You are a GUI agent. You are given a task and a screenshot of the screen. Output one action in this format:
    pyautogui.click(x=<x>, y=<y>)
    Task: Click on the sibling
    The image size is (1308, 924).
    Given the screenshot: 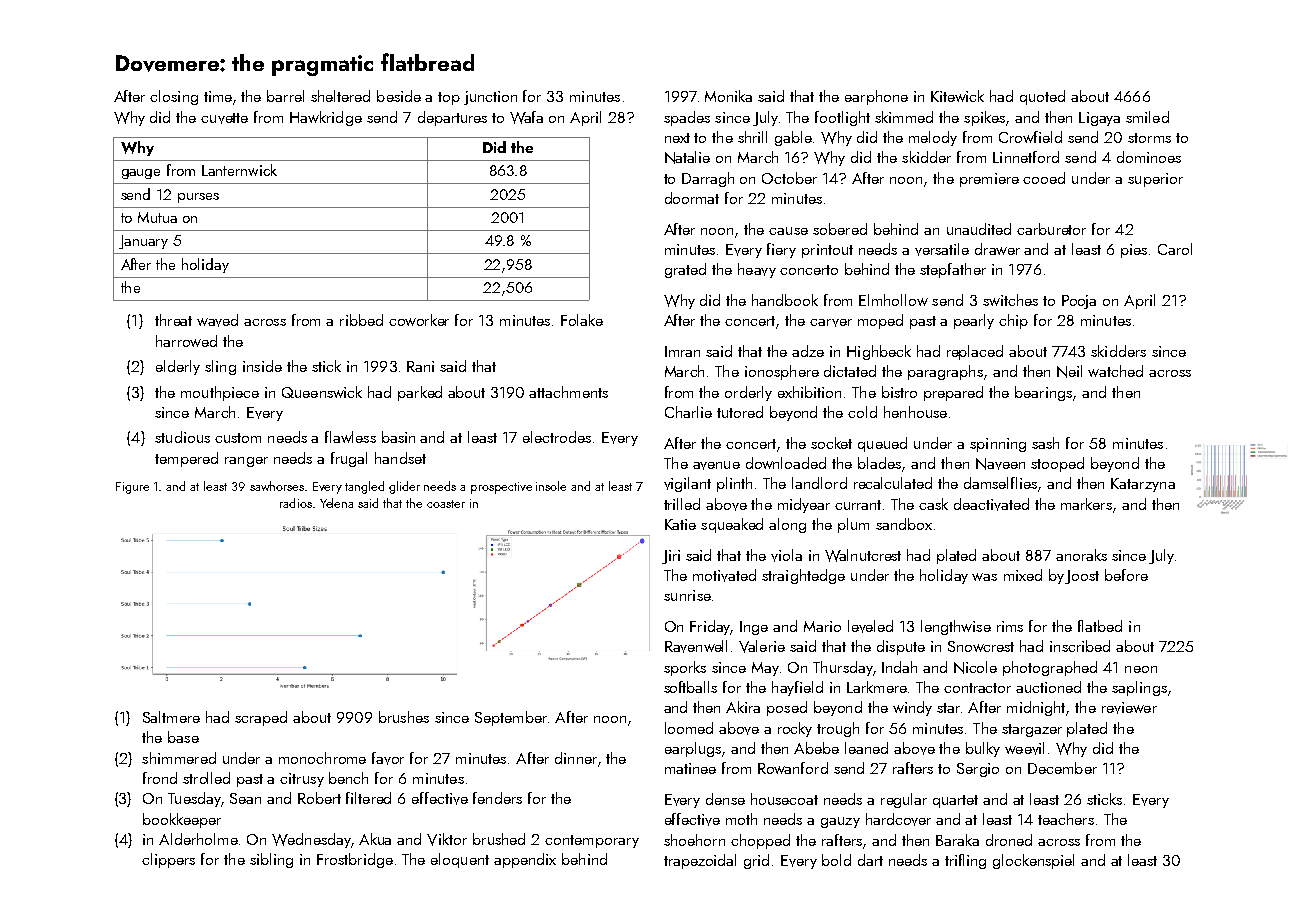 What is the action you would take?
    pyautogui.click(x=271, y=860)
